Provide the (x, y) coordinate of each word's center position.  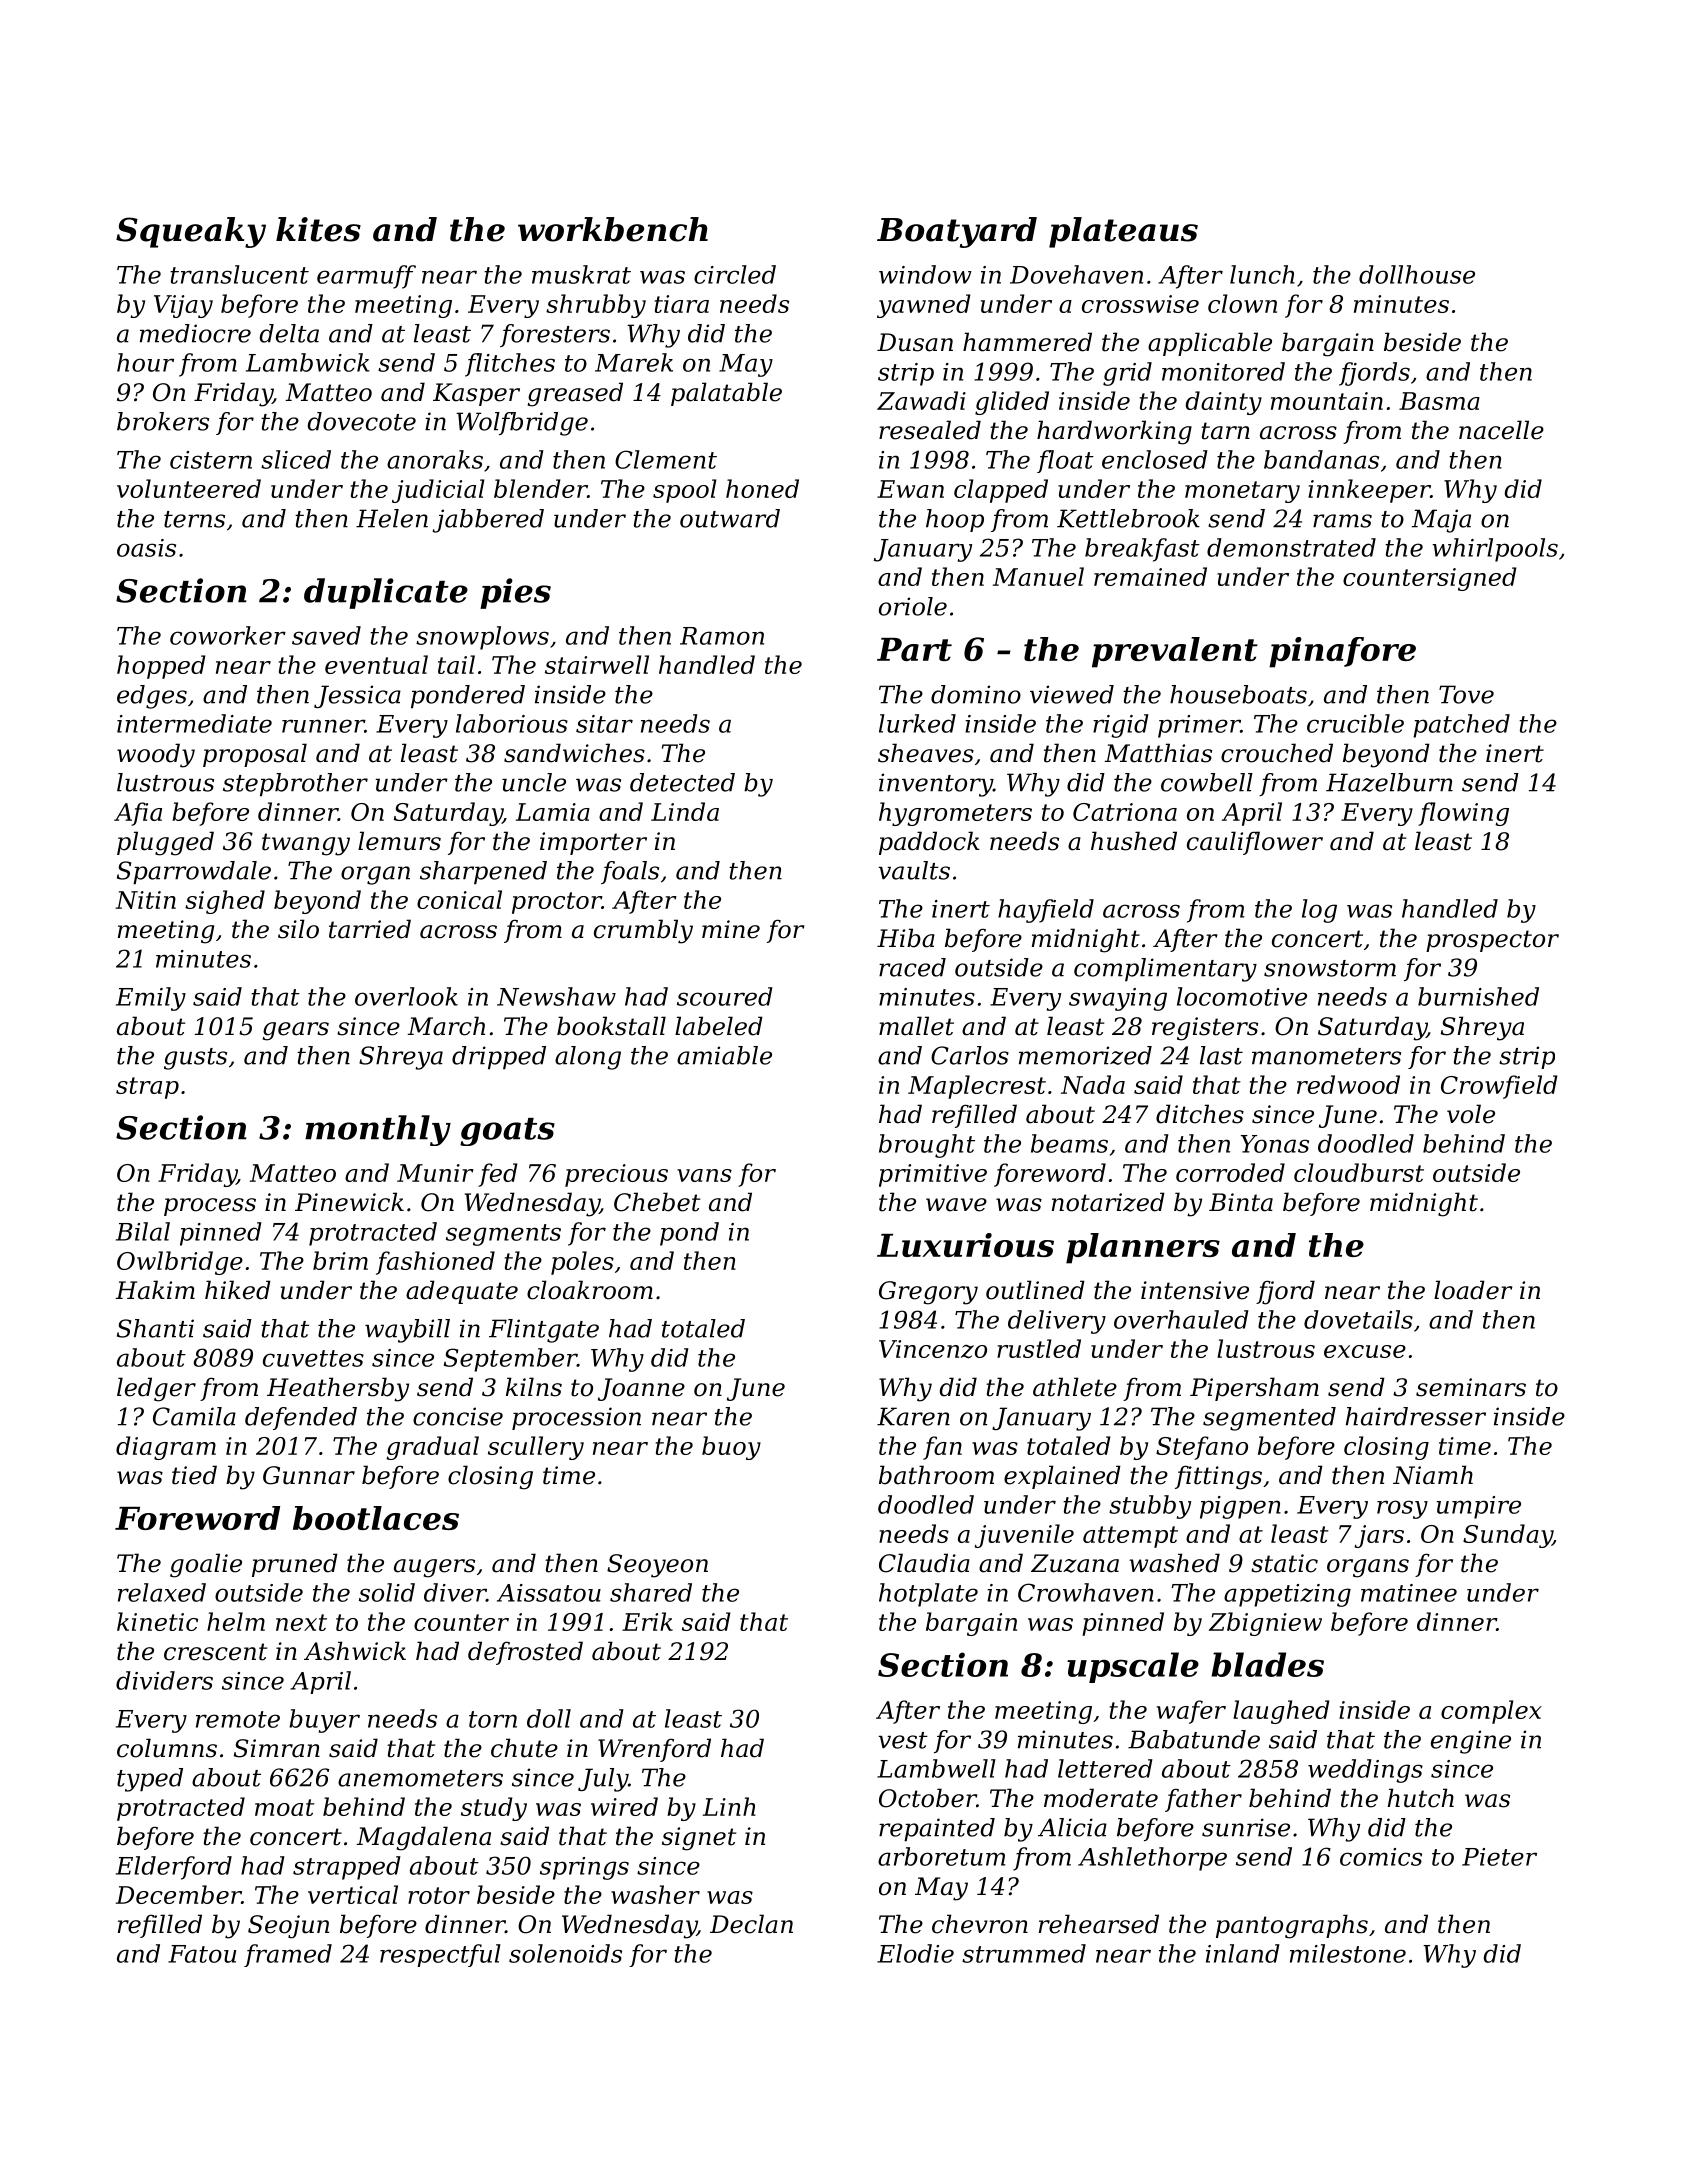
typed (150, 1780)
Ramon (722, 636)
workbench (613, 229)
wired (624, 1806)
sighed (225, 902)
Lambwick (308, 362)
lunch (1262, 274)
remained (1150, 576)
